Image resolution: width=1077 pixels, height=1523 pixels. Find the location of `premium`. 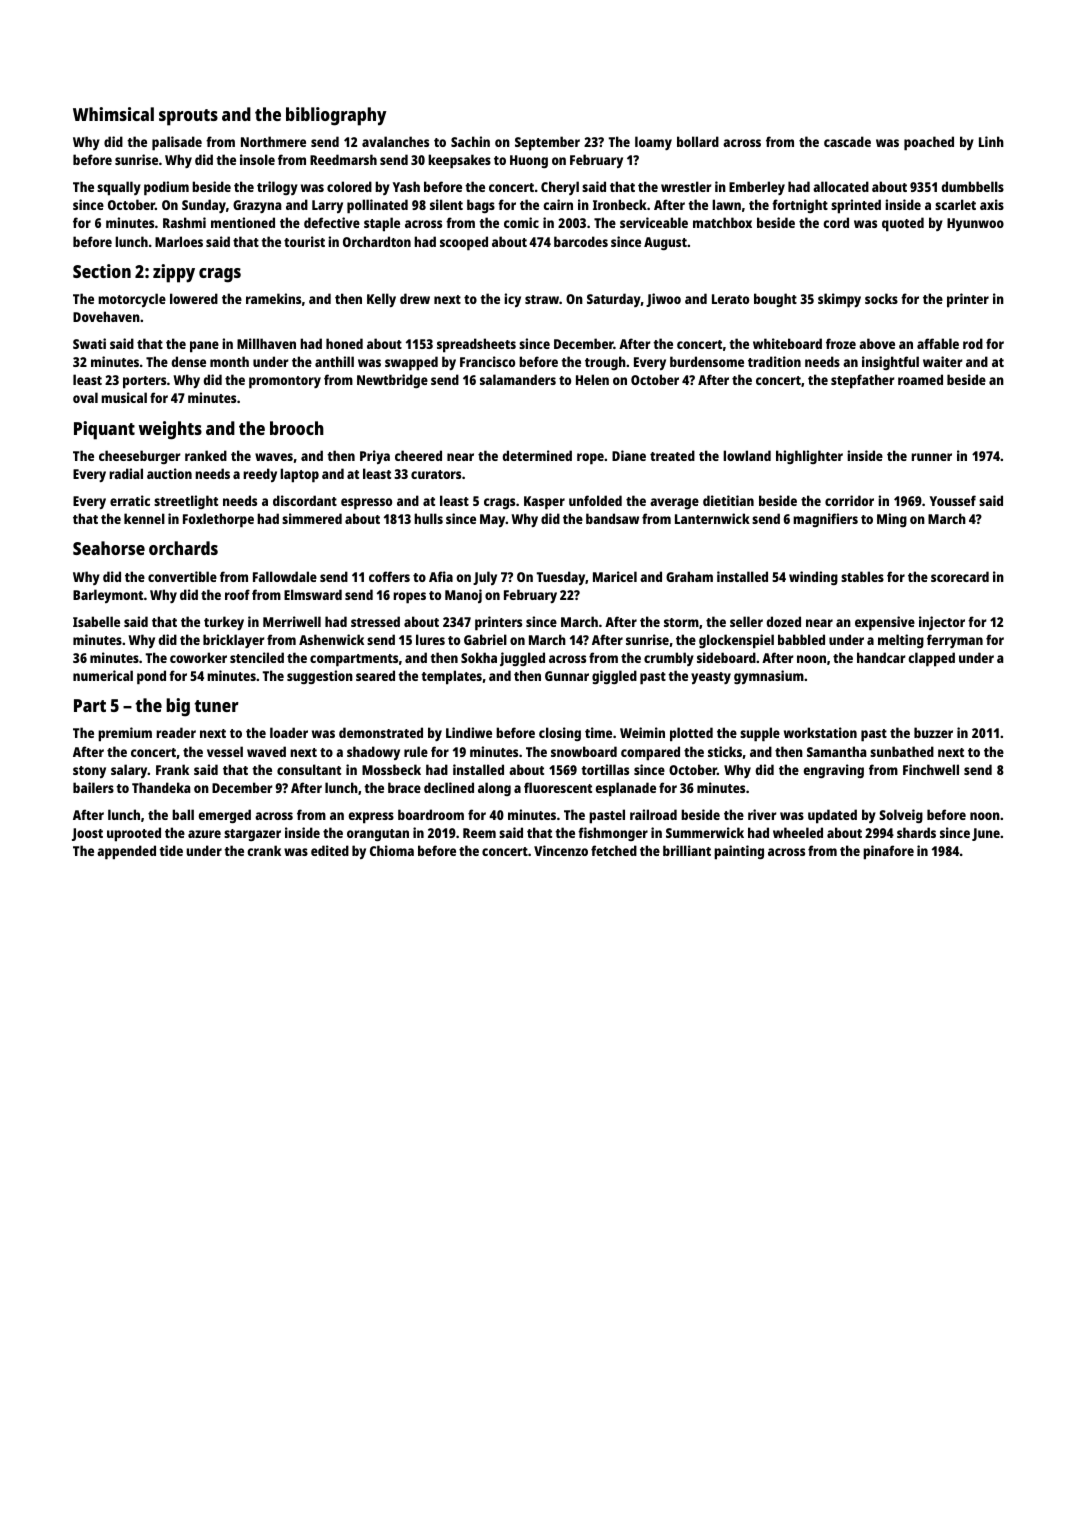

premium is located at coordinates (125, 734).
